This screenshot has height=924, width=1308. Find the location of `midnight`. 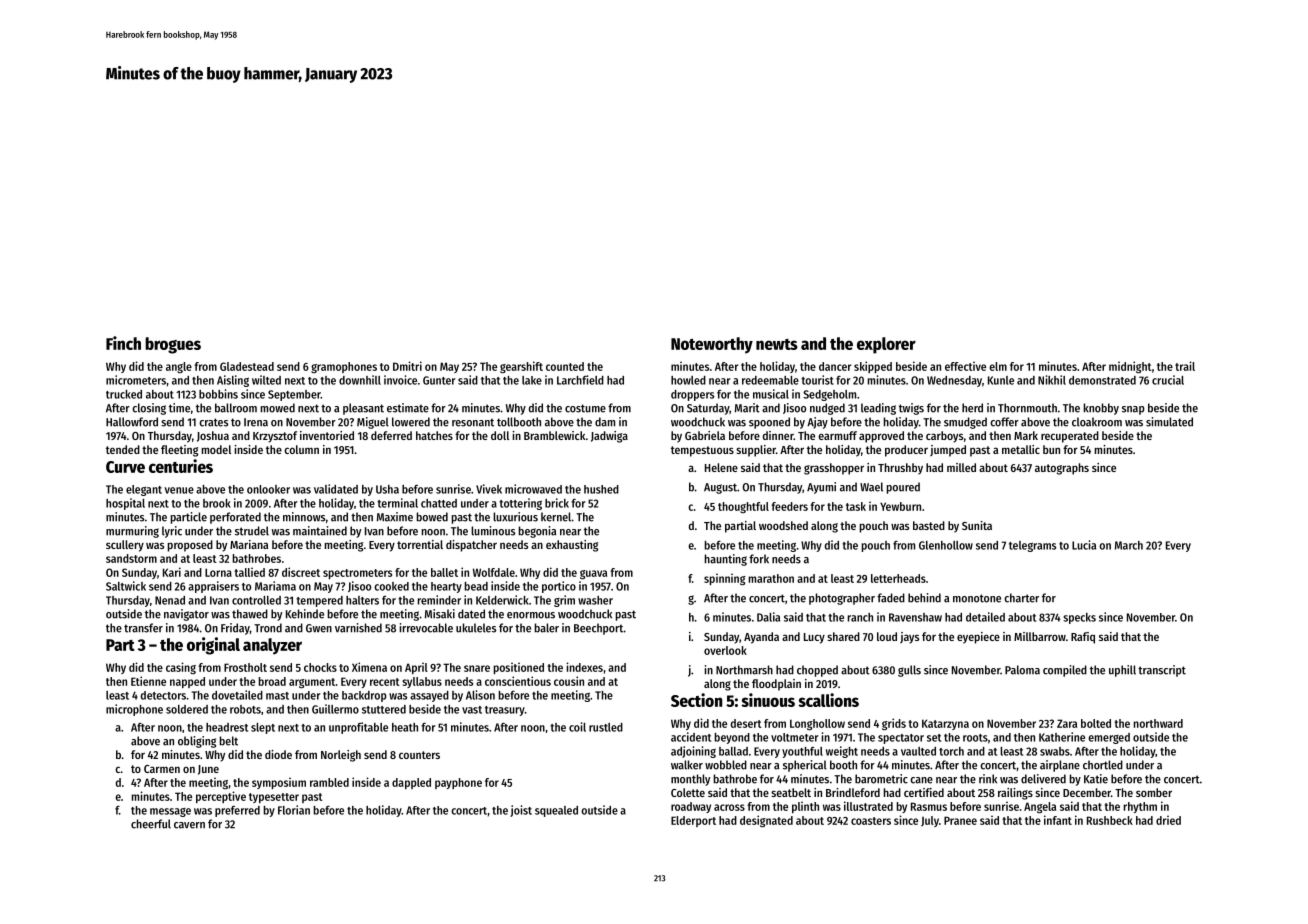

midnight is located at coordinates (1130, 367).
